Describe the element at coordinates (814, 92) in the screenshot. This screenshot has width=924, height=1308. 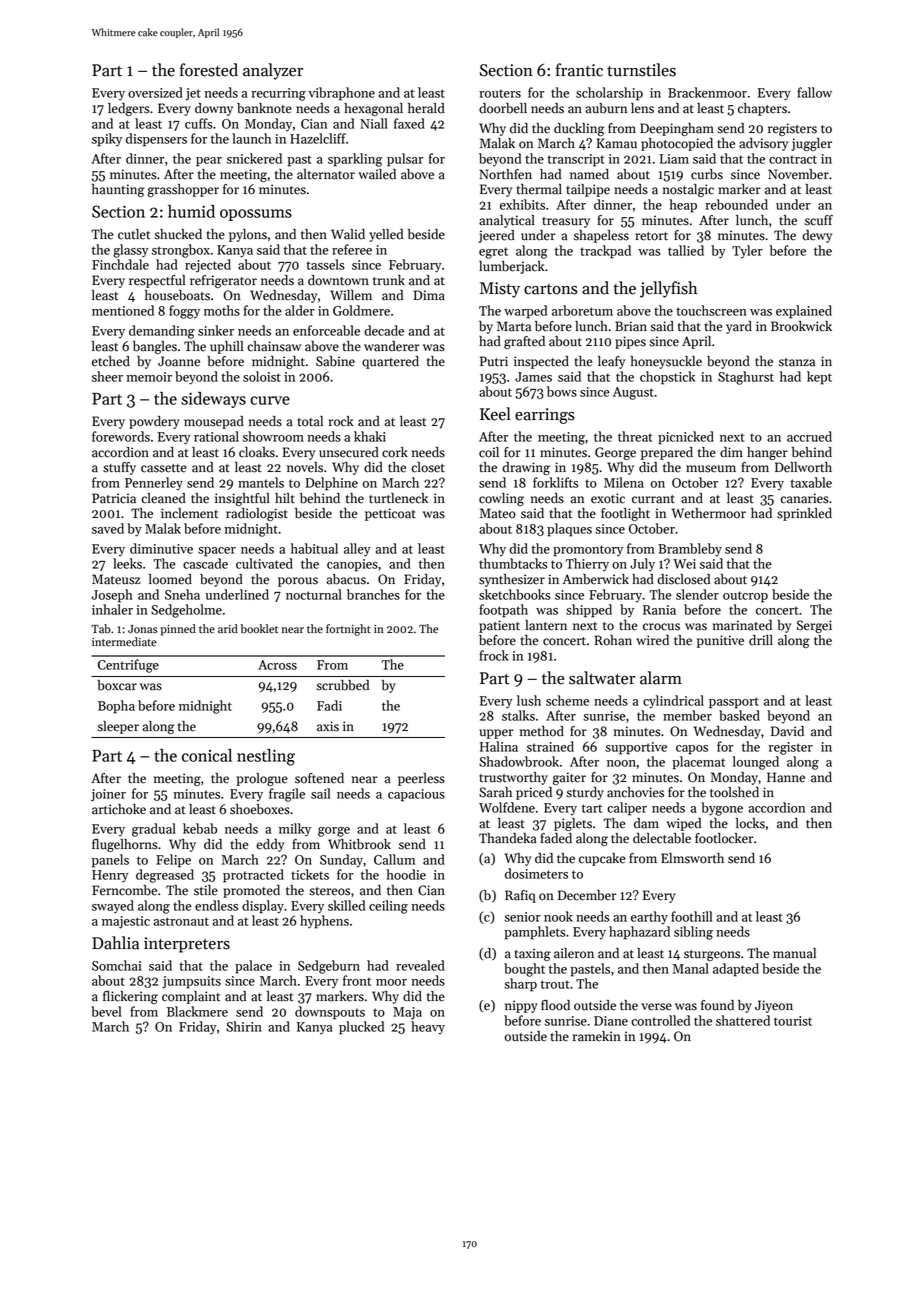
I see `fallow` at that location.
